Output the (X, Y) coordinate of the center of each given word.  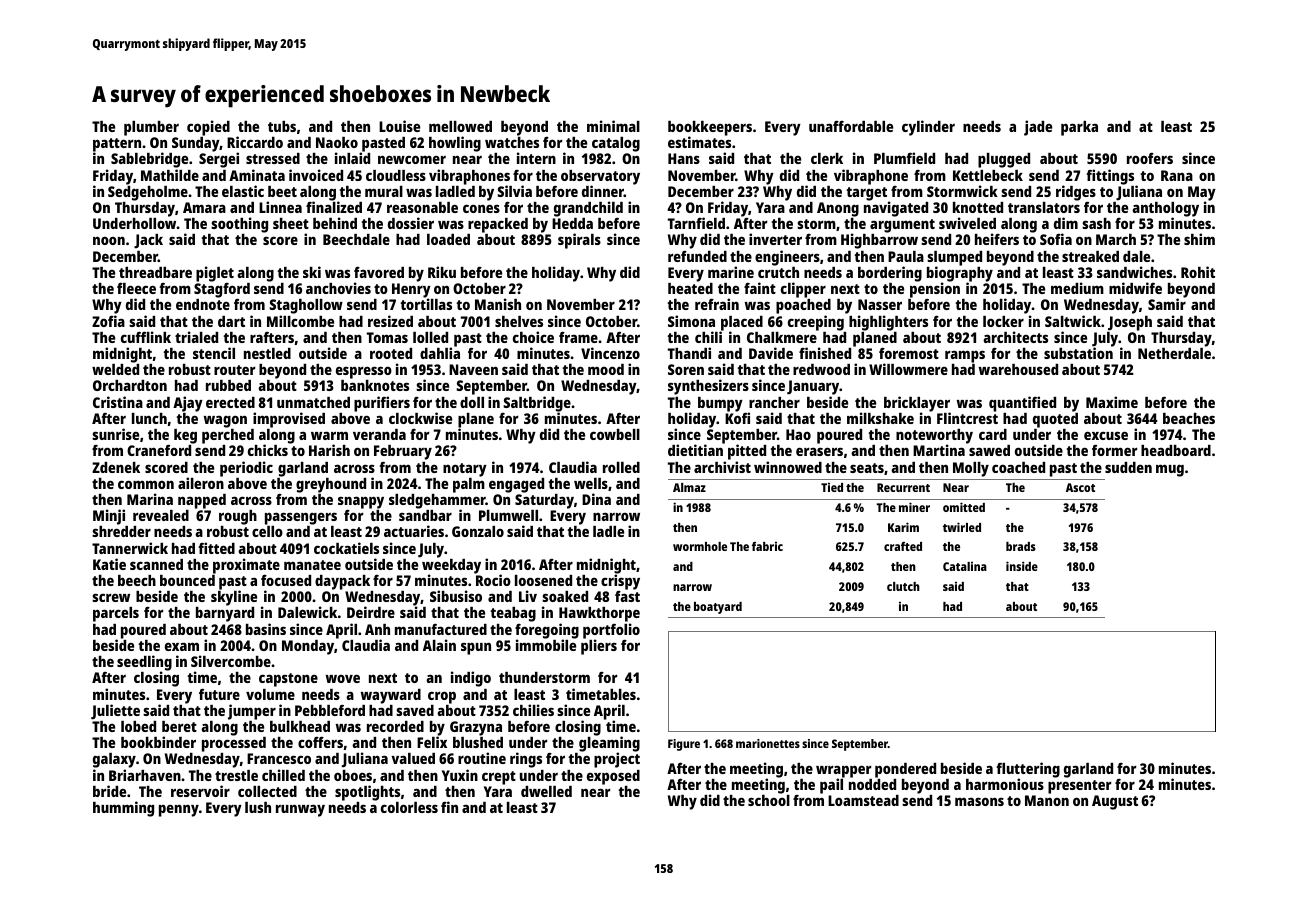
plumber (151, 128)
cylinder (928, 128)
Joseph (1130, 323)
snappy (361, 502)
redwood (821, 369)
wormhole (700, 546)
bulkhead (300, 726)
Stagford (222, 290)
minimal (613, 126)
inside (1022, 566)
